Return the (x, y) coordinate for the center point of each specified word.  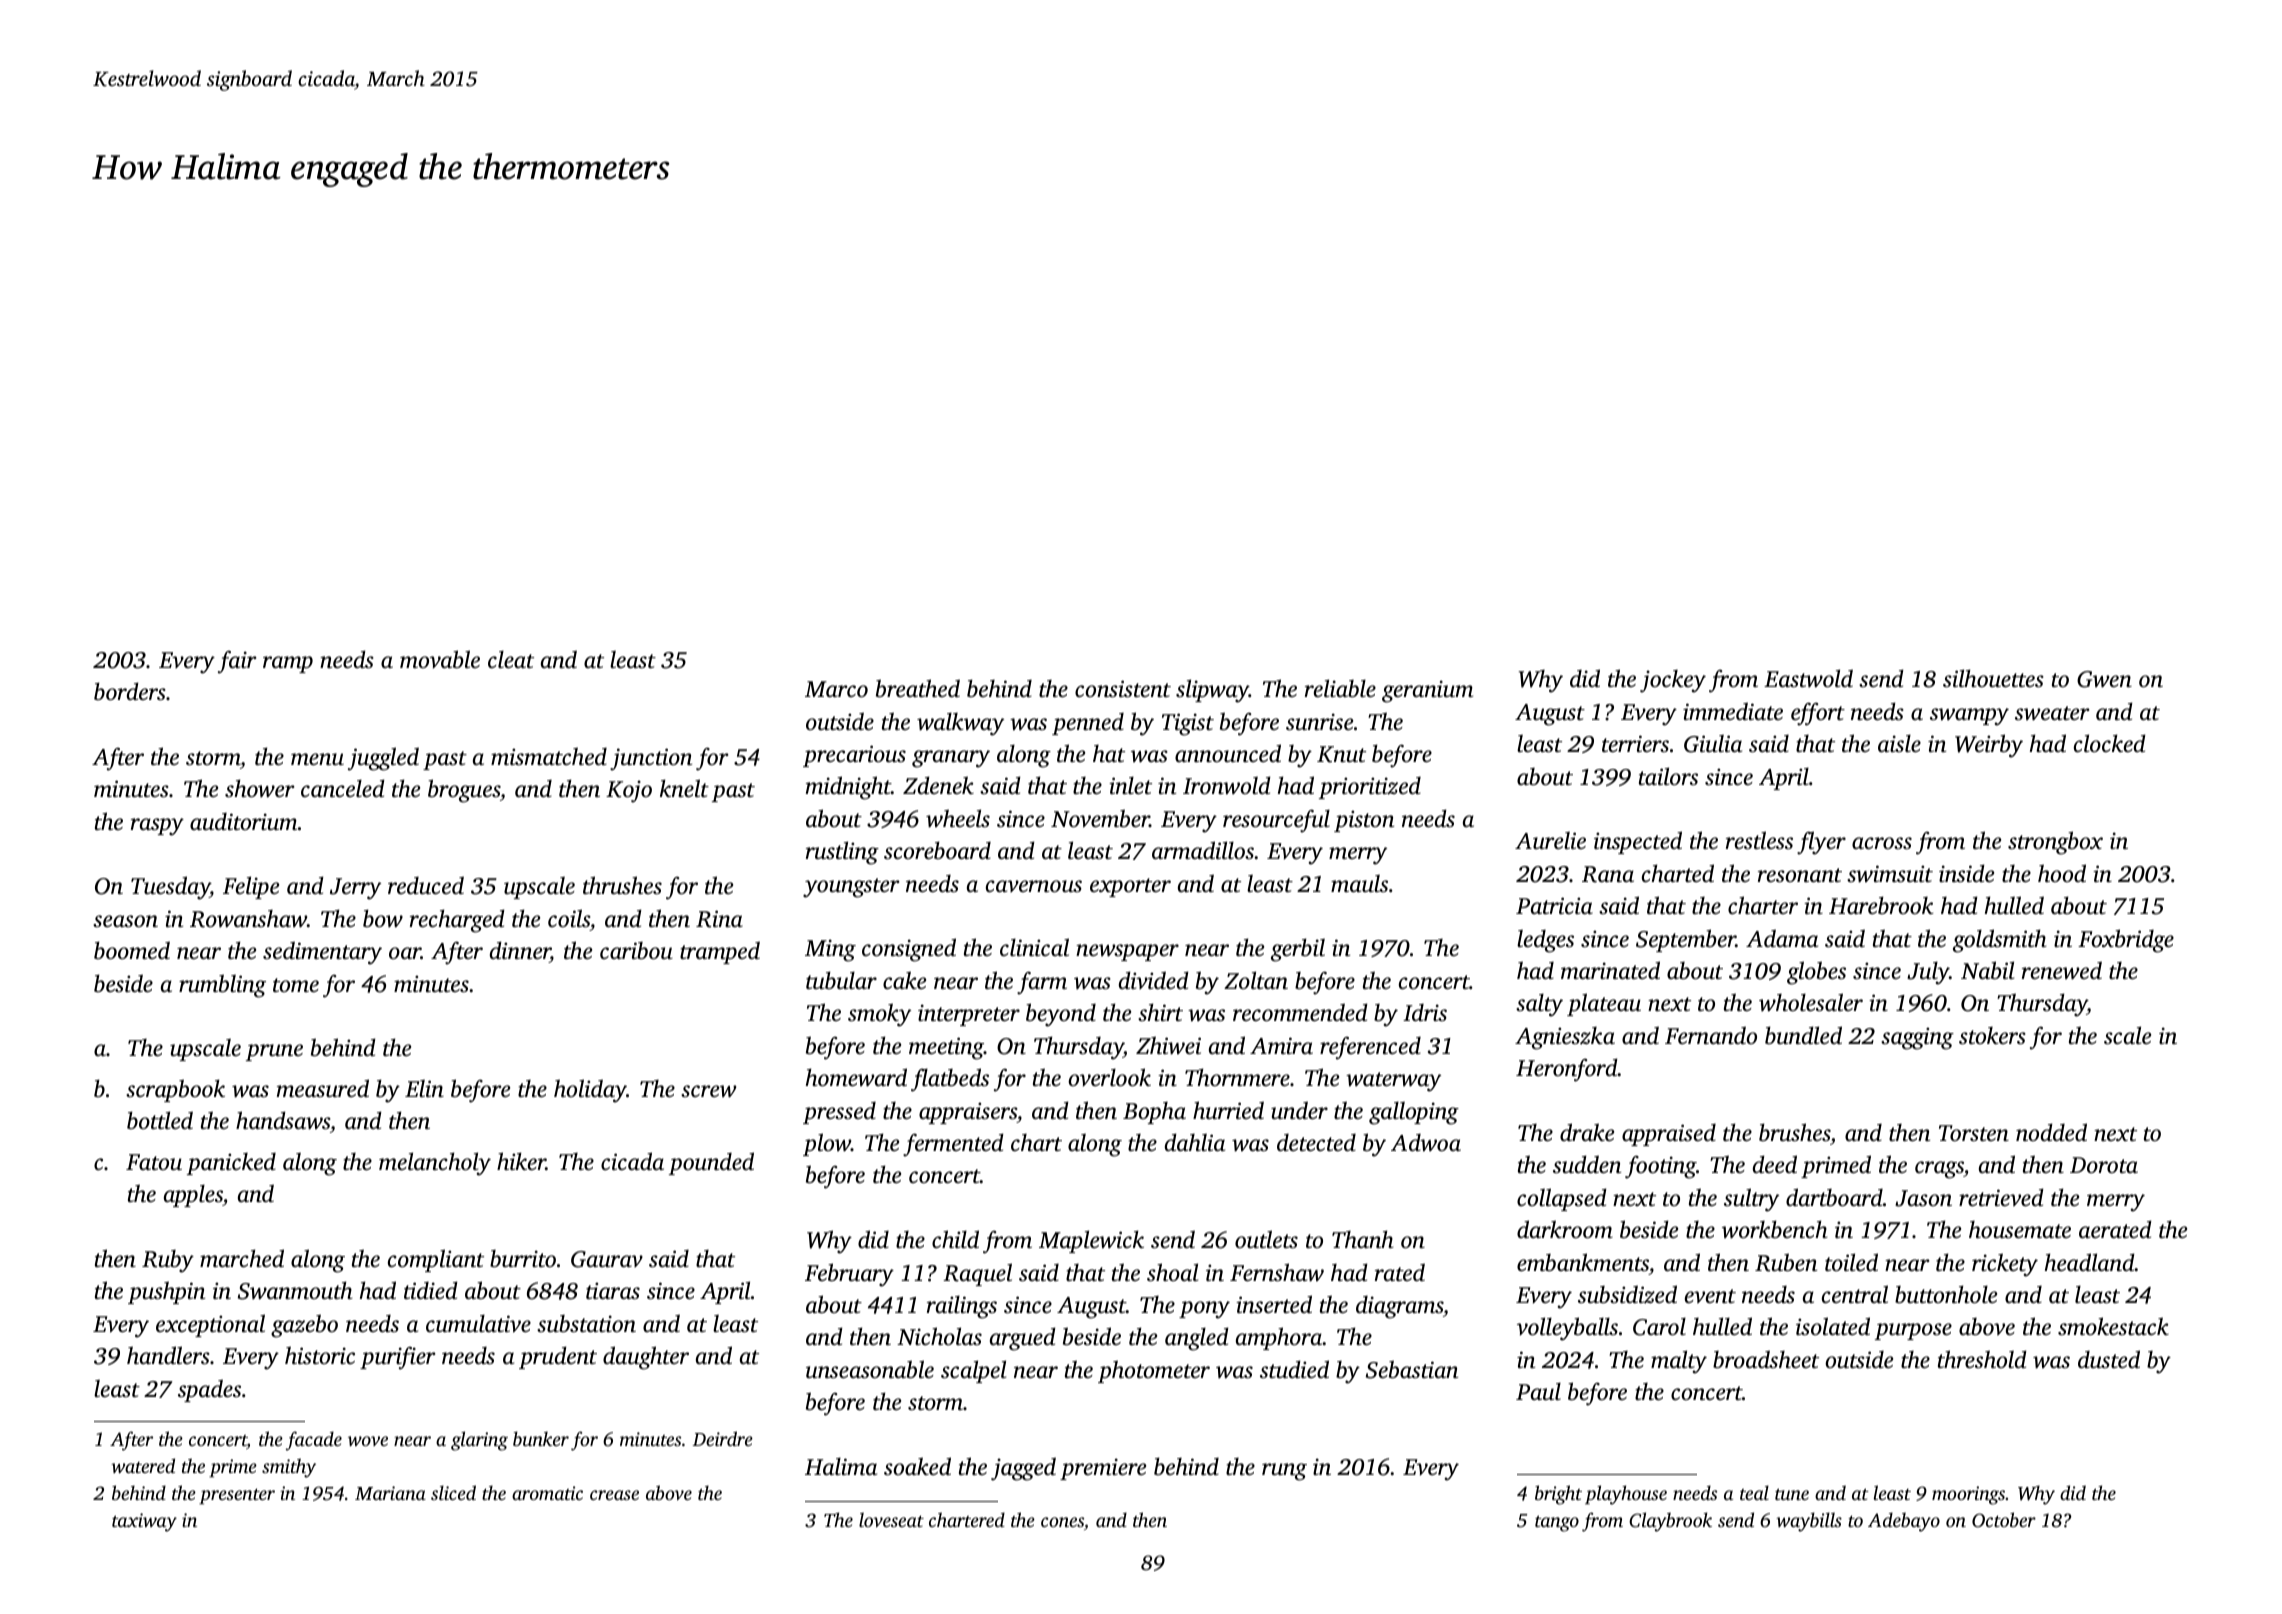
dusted (2109, 1359)
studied (1294, 1369)
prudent (558, 1357)
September (1686, 940)
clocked (2110, 743)
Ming (830, 950)
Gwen (2104, 679)
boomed (132, 950)
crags (1939, 1170)
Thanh (1363, 1239)
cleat (511, 659)
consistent (1123, 689)
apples (193, 1195)
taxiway (144, 1522)
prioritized (1370, 787)
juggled (383, 759)
